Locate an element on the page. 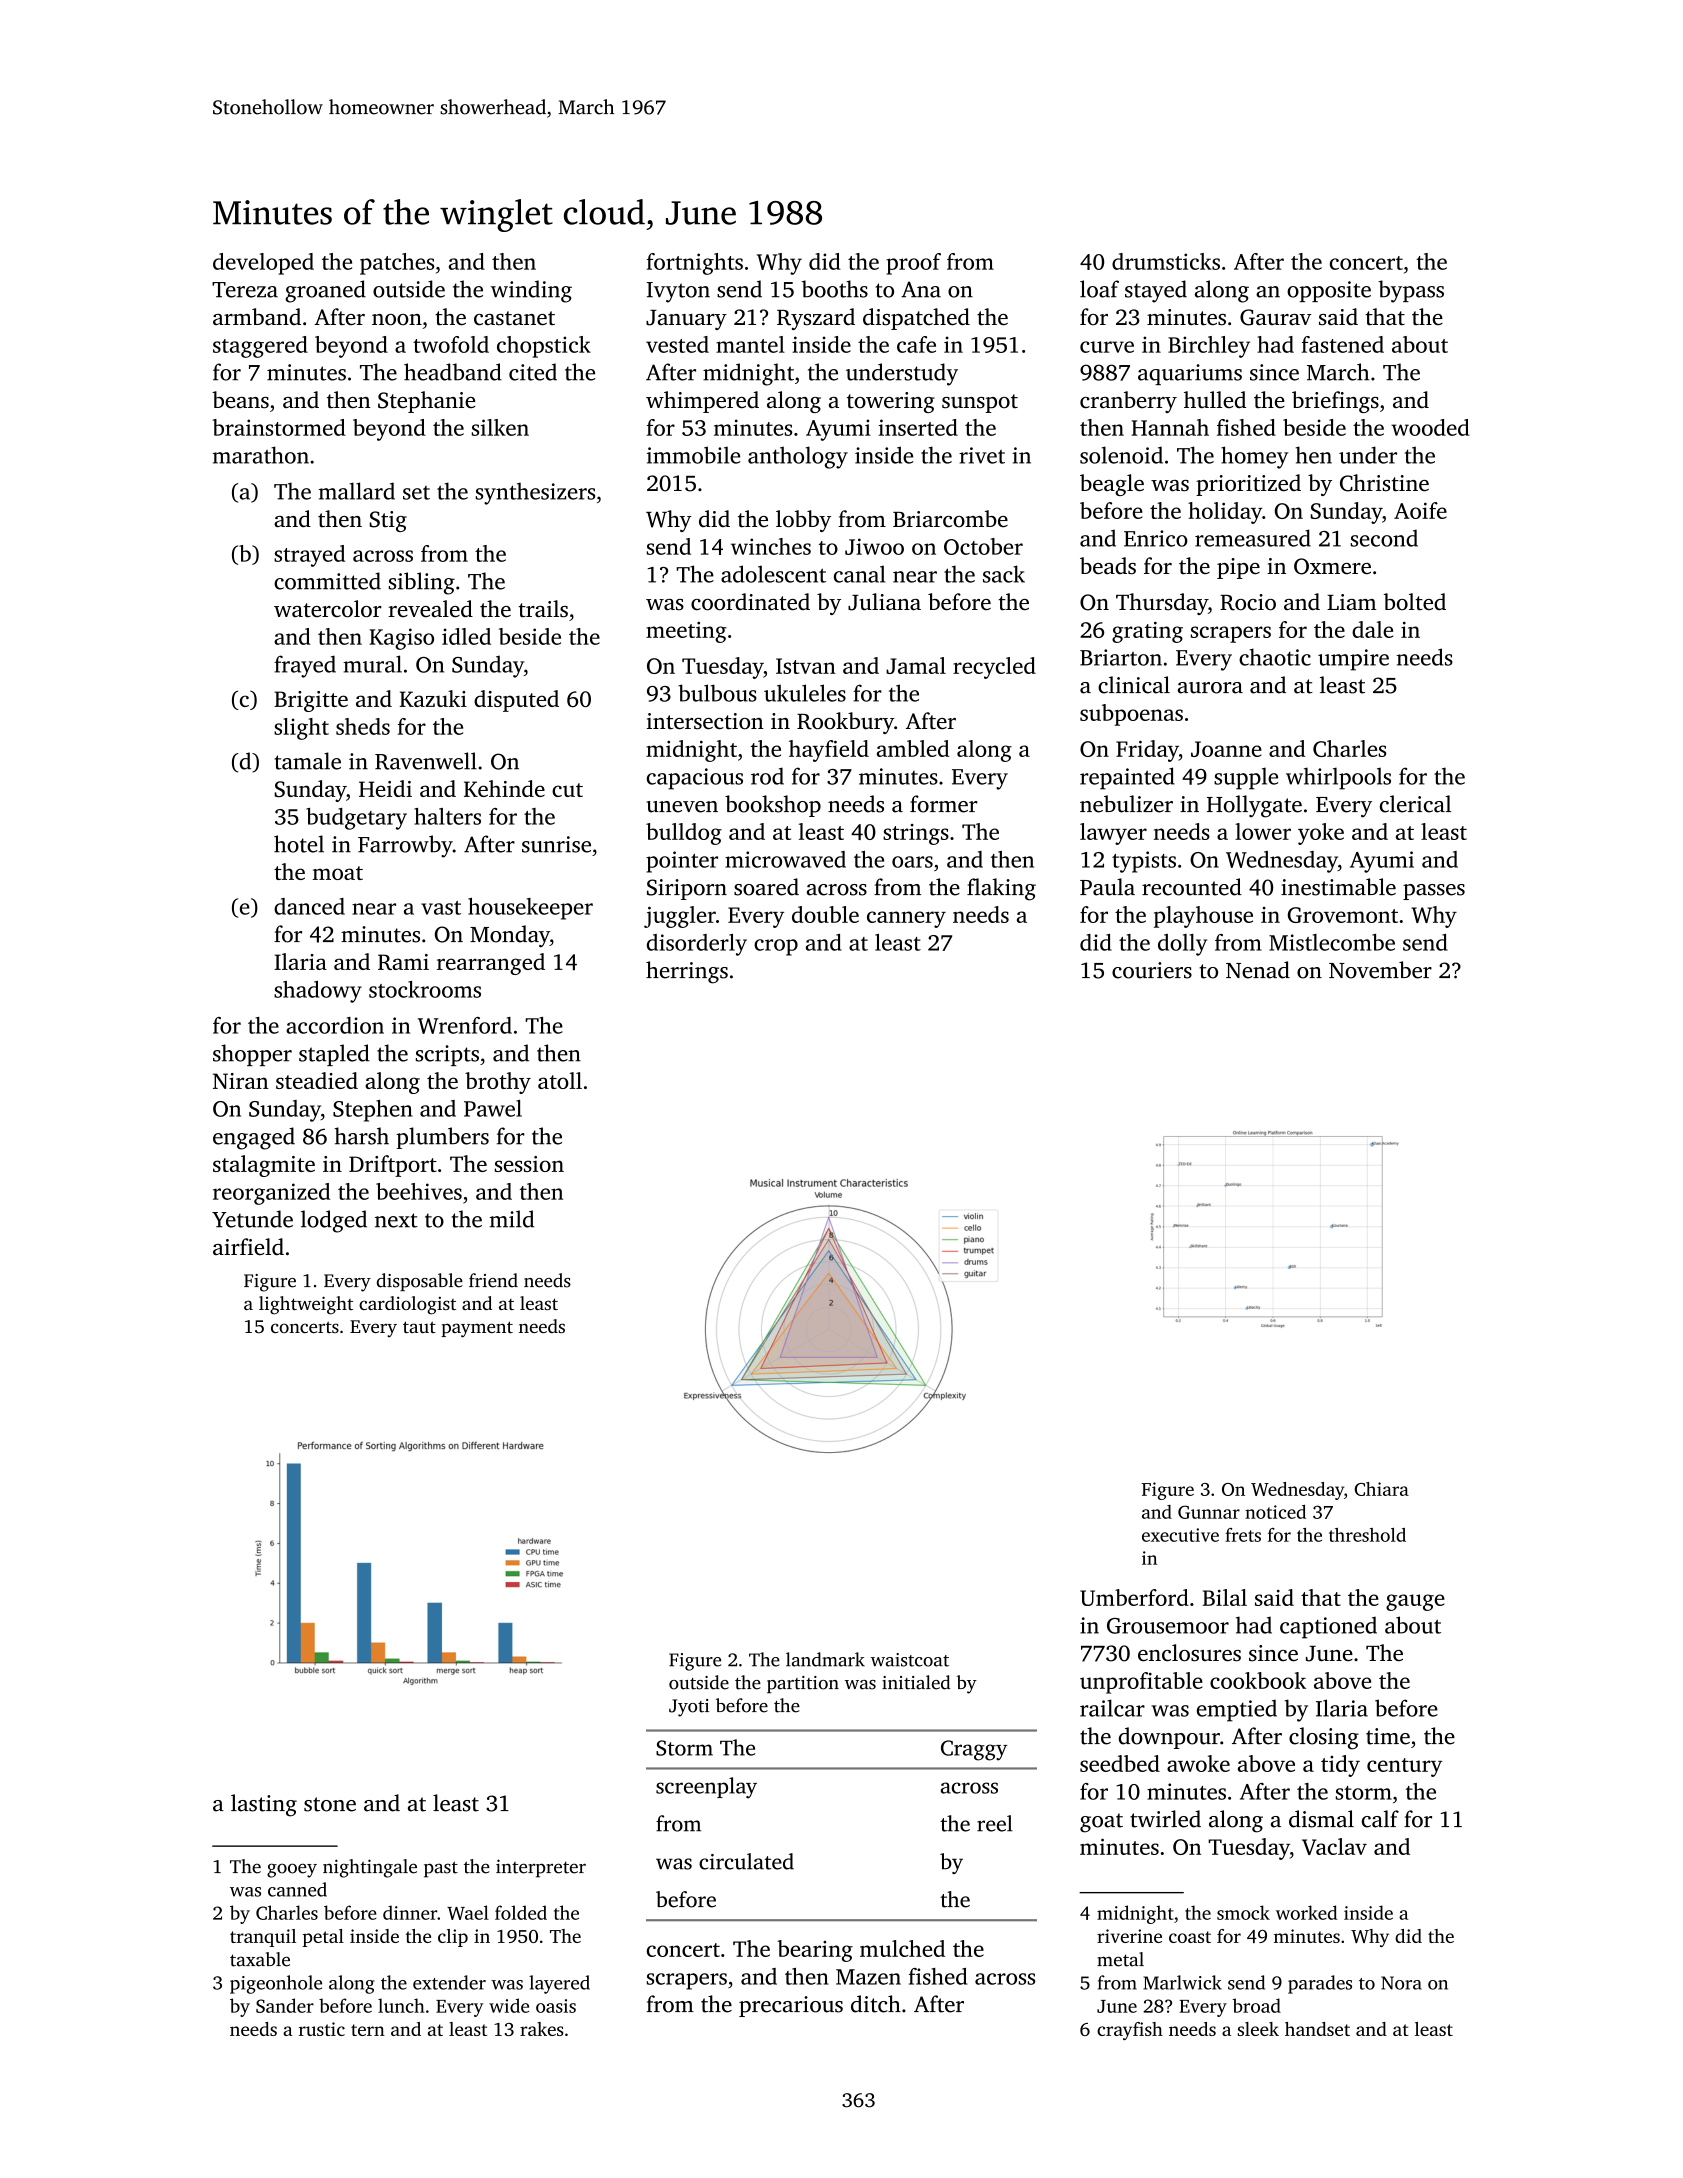 The width and height of the document is (1683, 2178). Liam is located at coordinates (1352, 602).
